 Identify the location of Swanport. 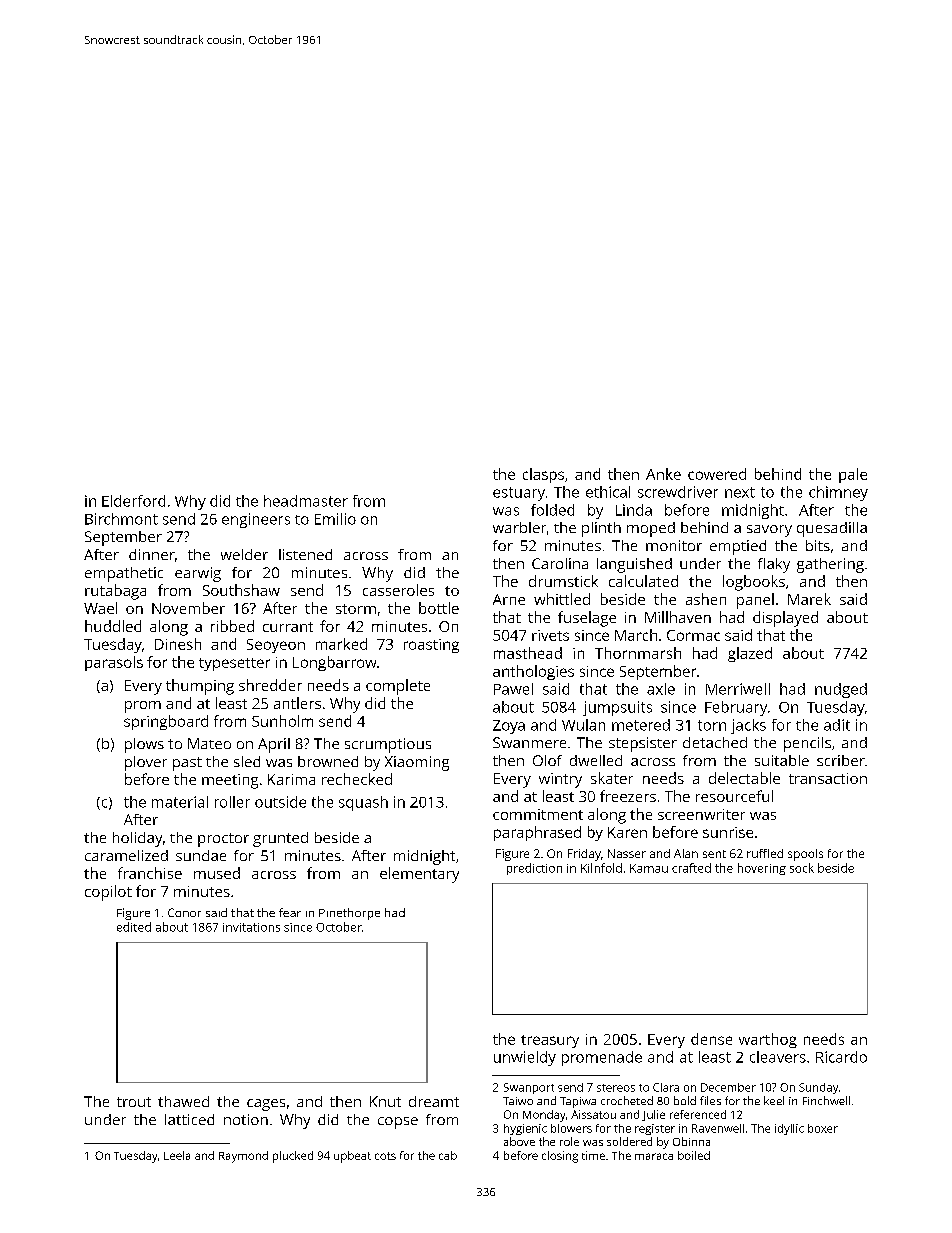
(529, 1088).
